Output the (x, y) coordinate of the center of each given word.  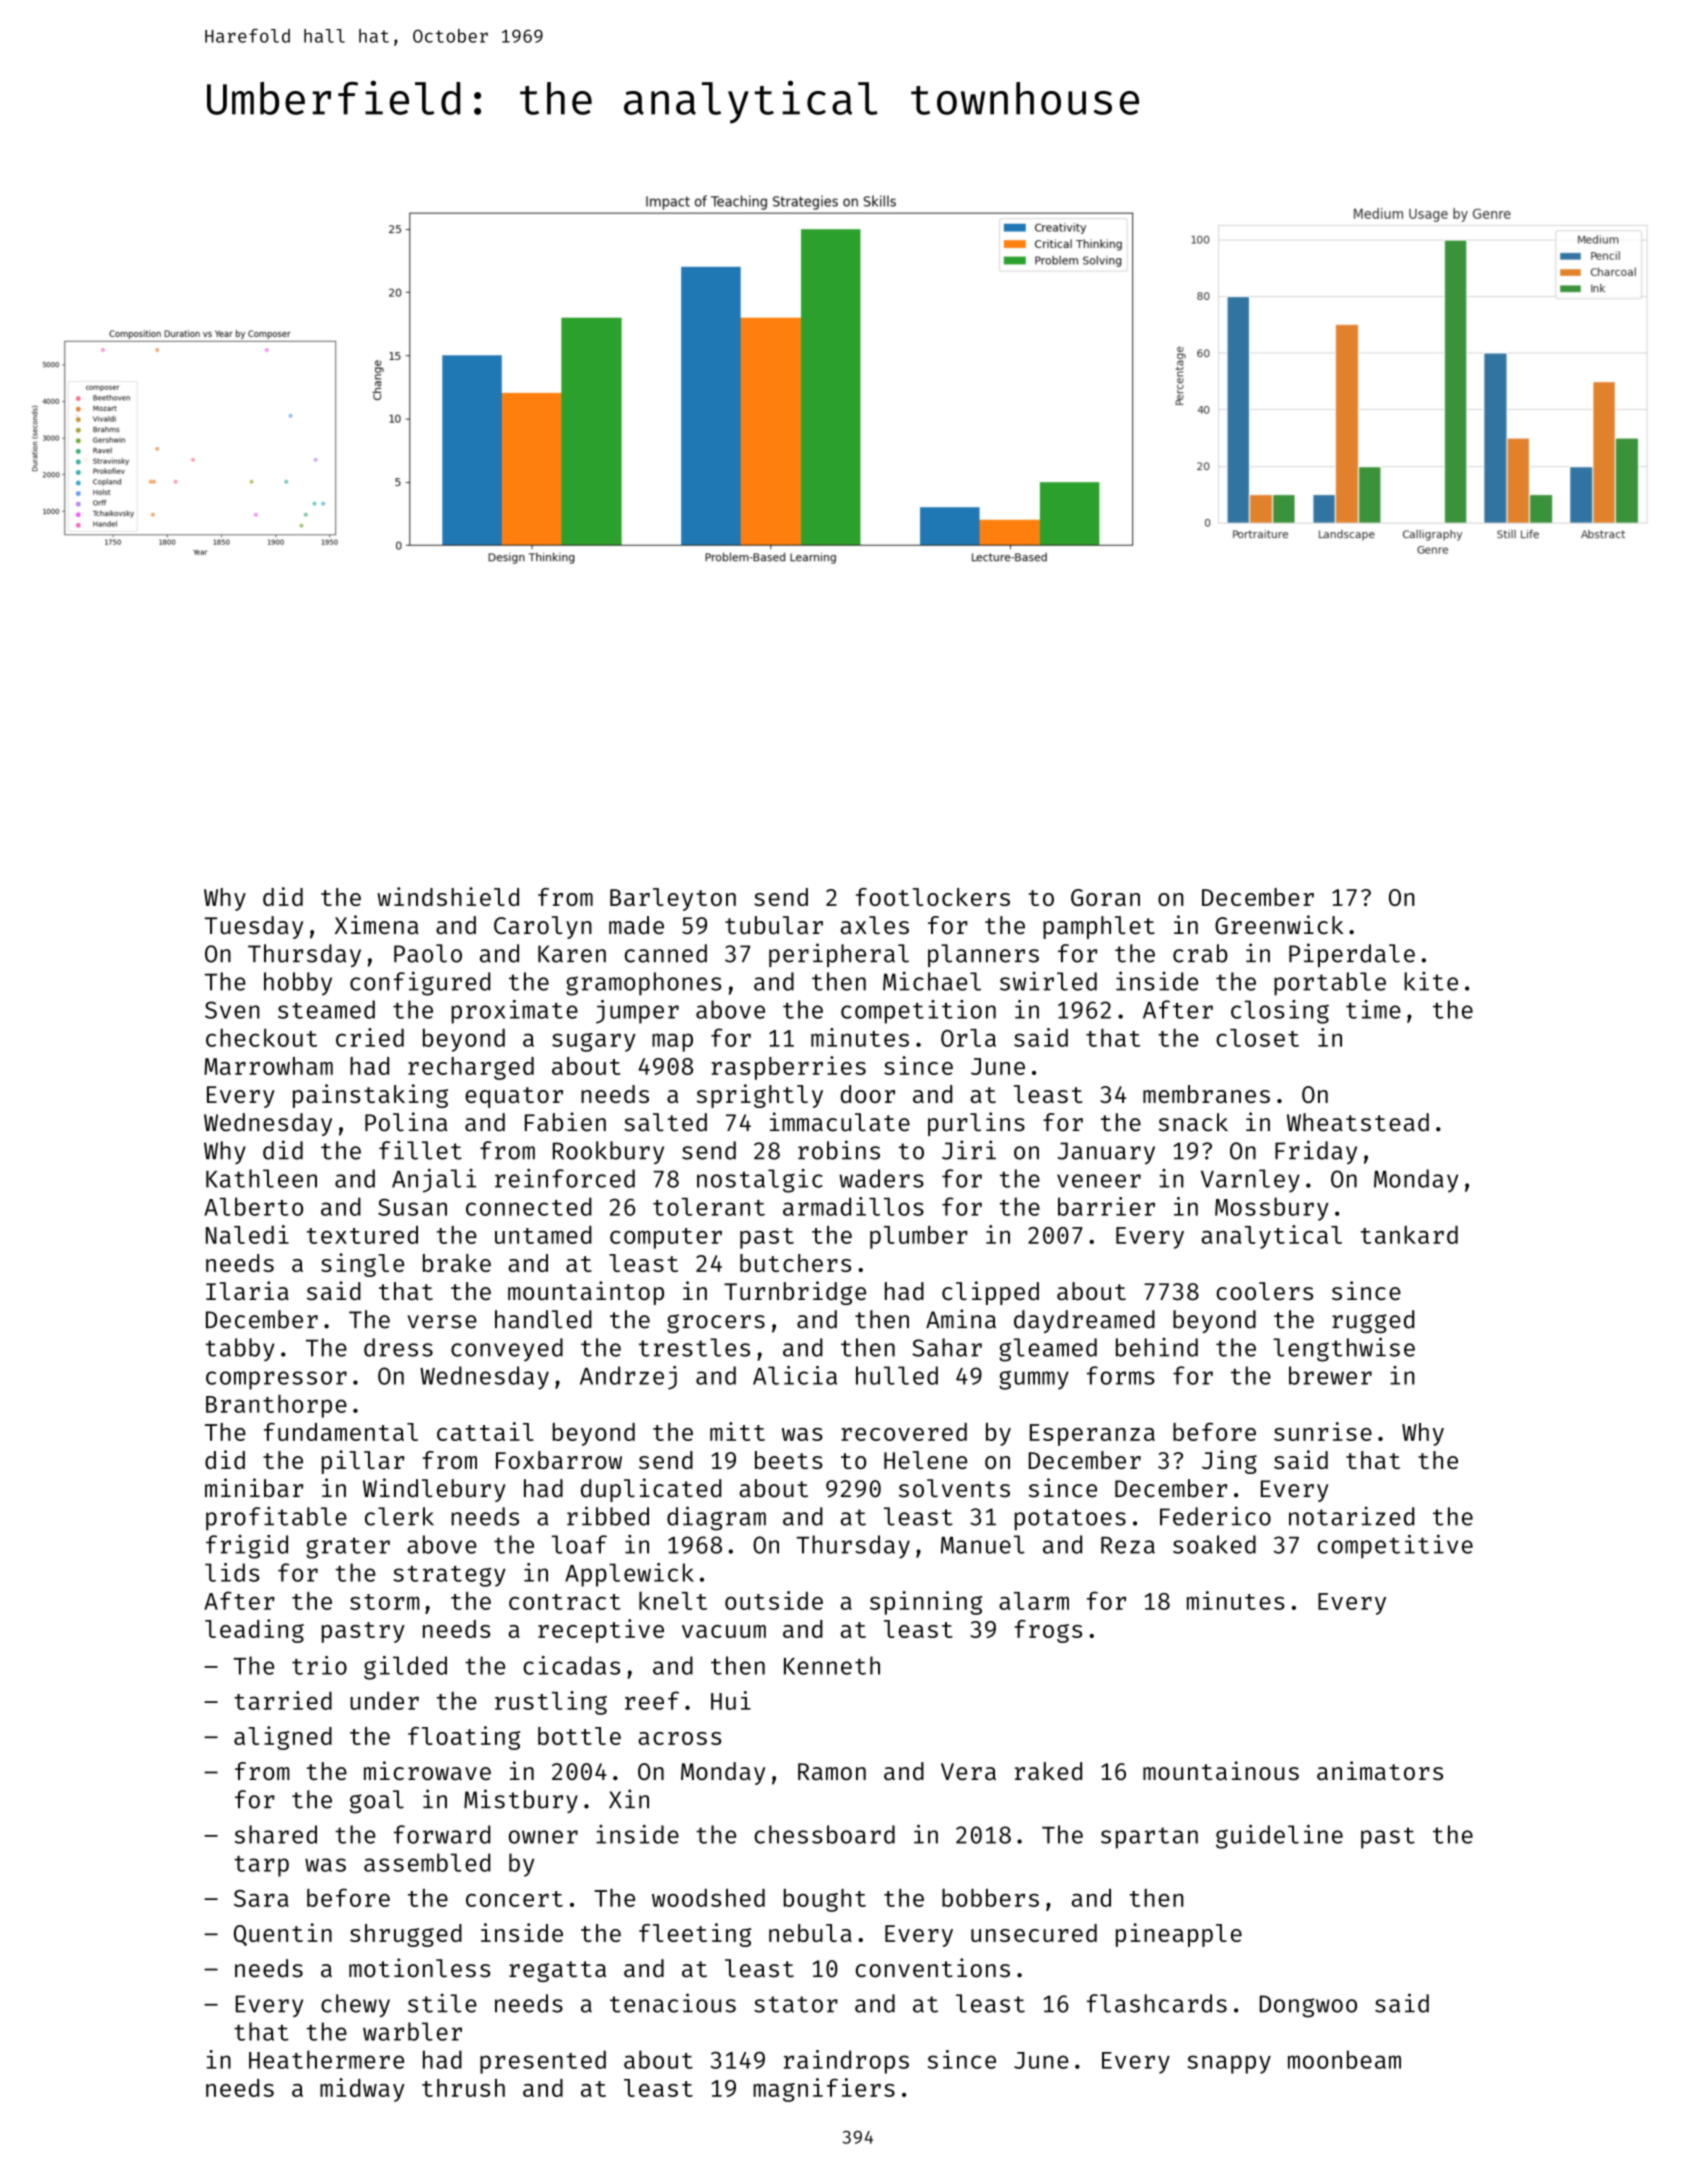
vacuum (724, 1631)
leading (254, 1631)
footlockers (933, 897)
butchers (795, 1263)
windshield (448, 896)
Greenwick (1279, 925)
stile (442, 2003)
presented (543, 2062)
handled (543, 1319)
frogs (1048, 1631)
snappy (1229, 2064)
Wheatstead (1358, 1122)
